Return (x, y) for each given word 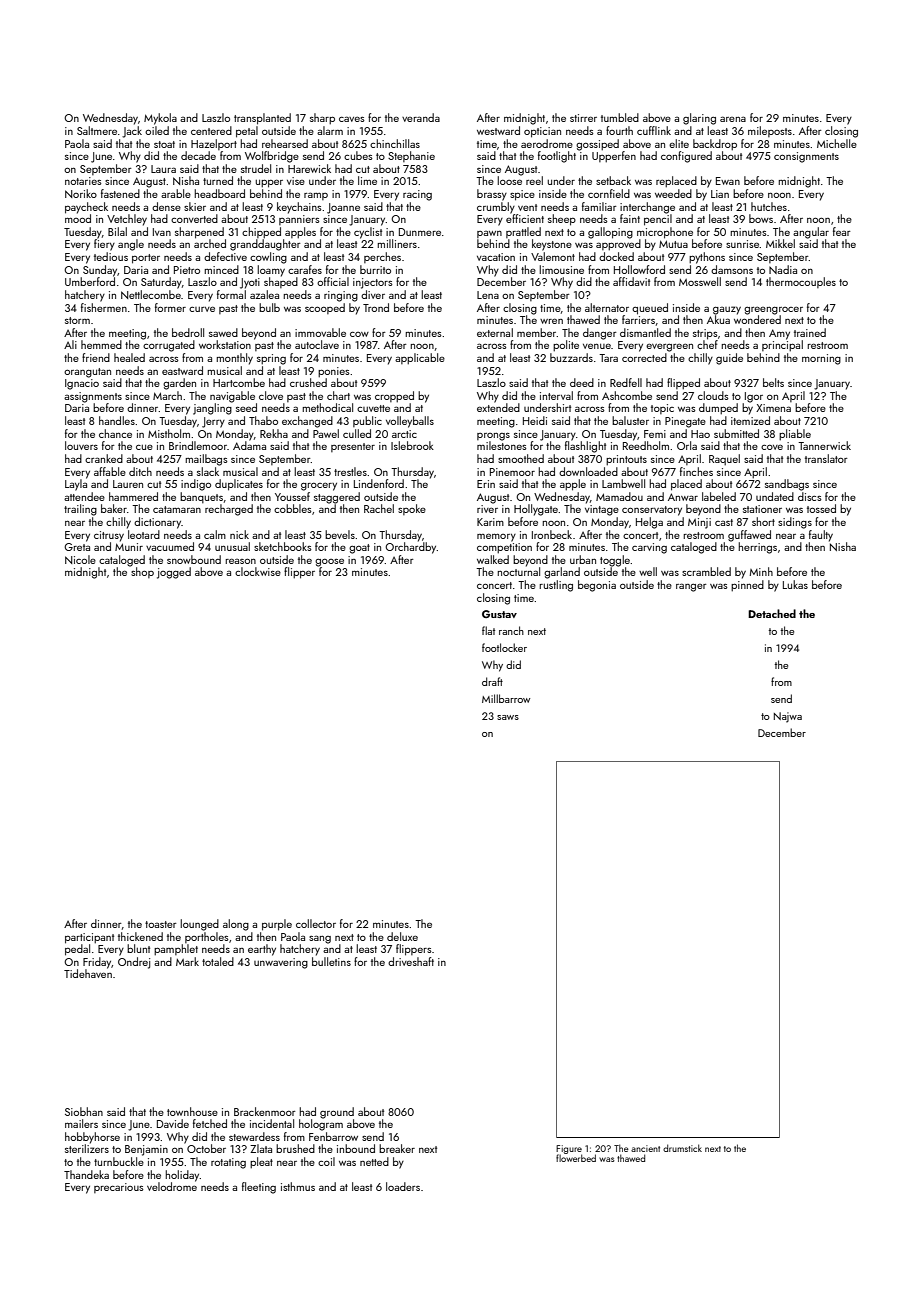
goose (329, 562)
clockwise (258, 571)
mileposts (770, 131)
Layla (76, 485)
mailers (81, 1123)
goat (359, 549)
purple (277, 925)
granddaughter (265, 245)
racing (417, 195)
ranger (691, 587)
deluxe (402, 936)
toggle (615, 561)
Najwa (788, 717)
